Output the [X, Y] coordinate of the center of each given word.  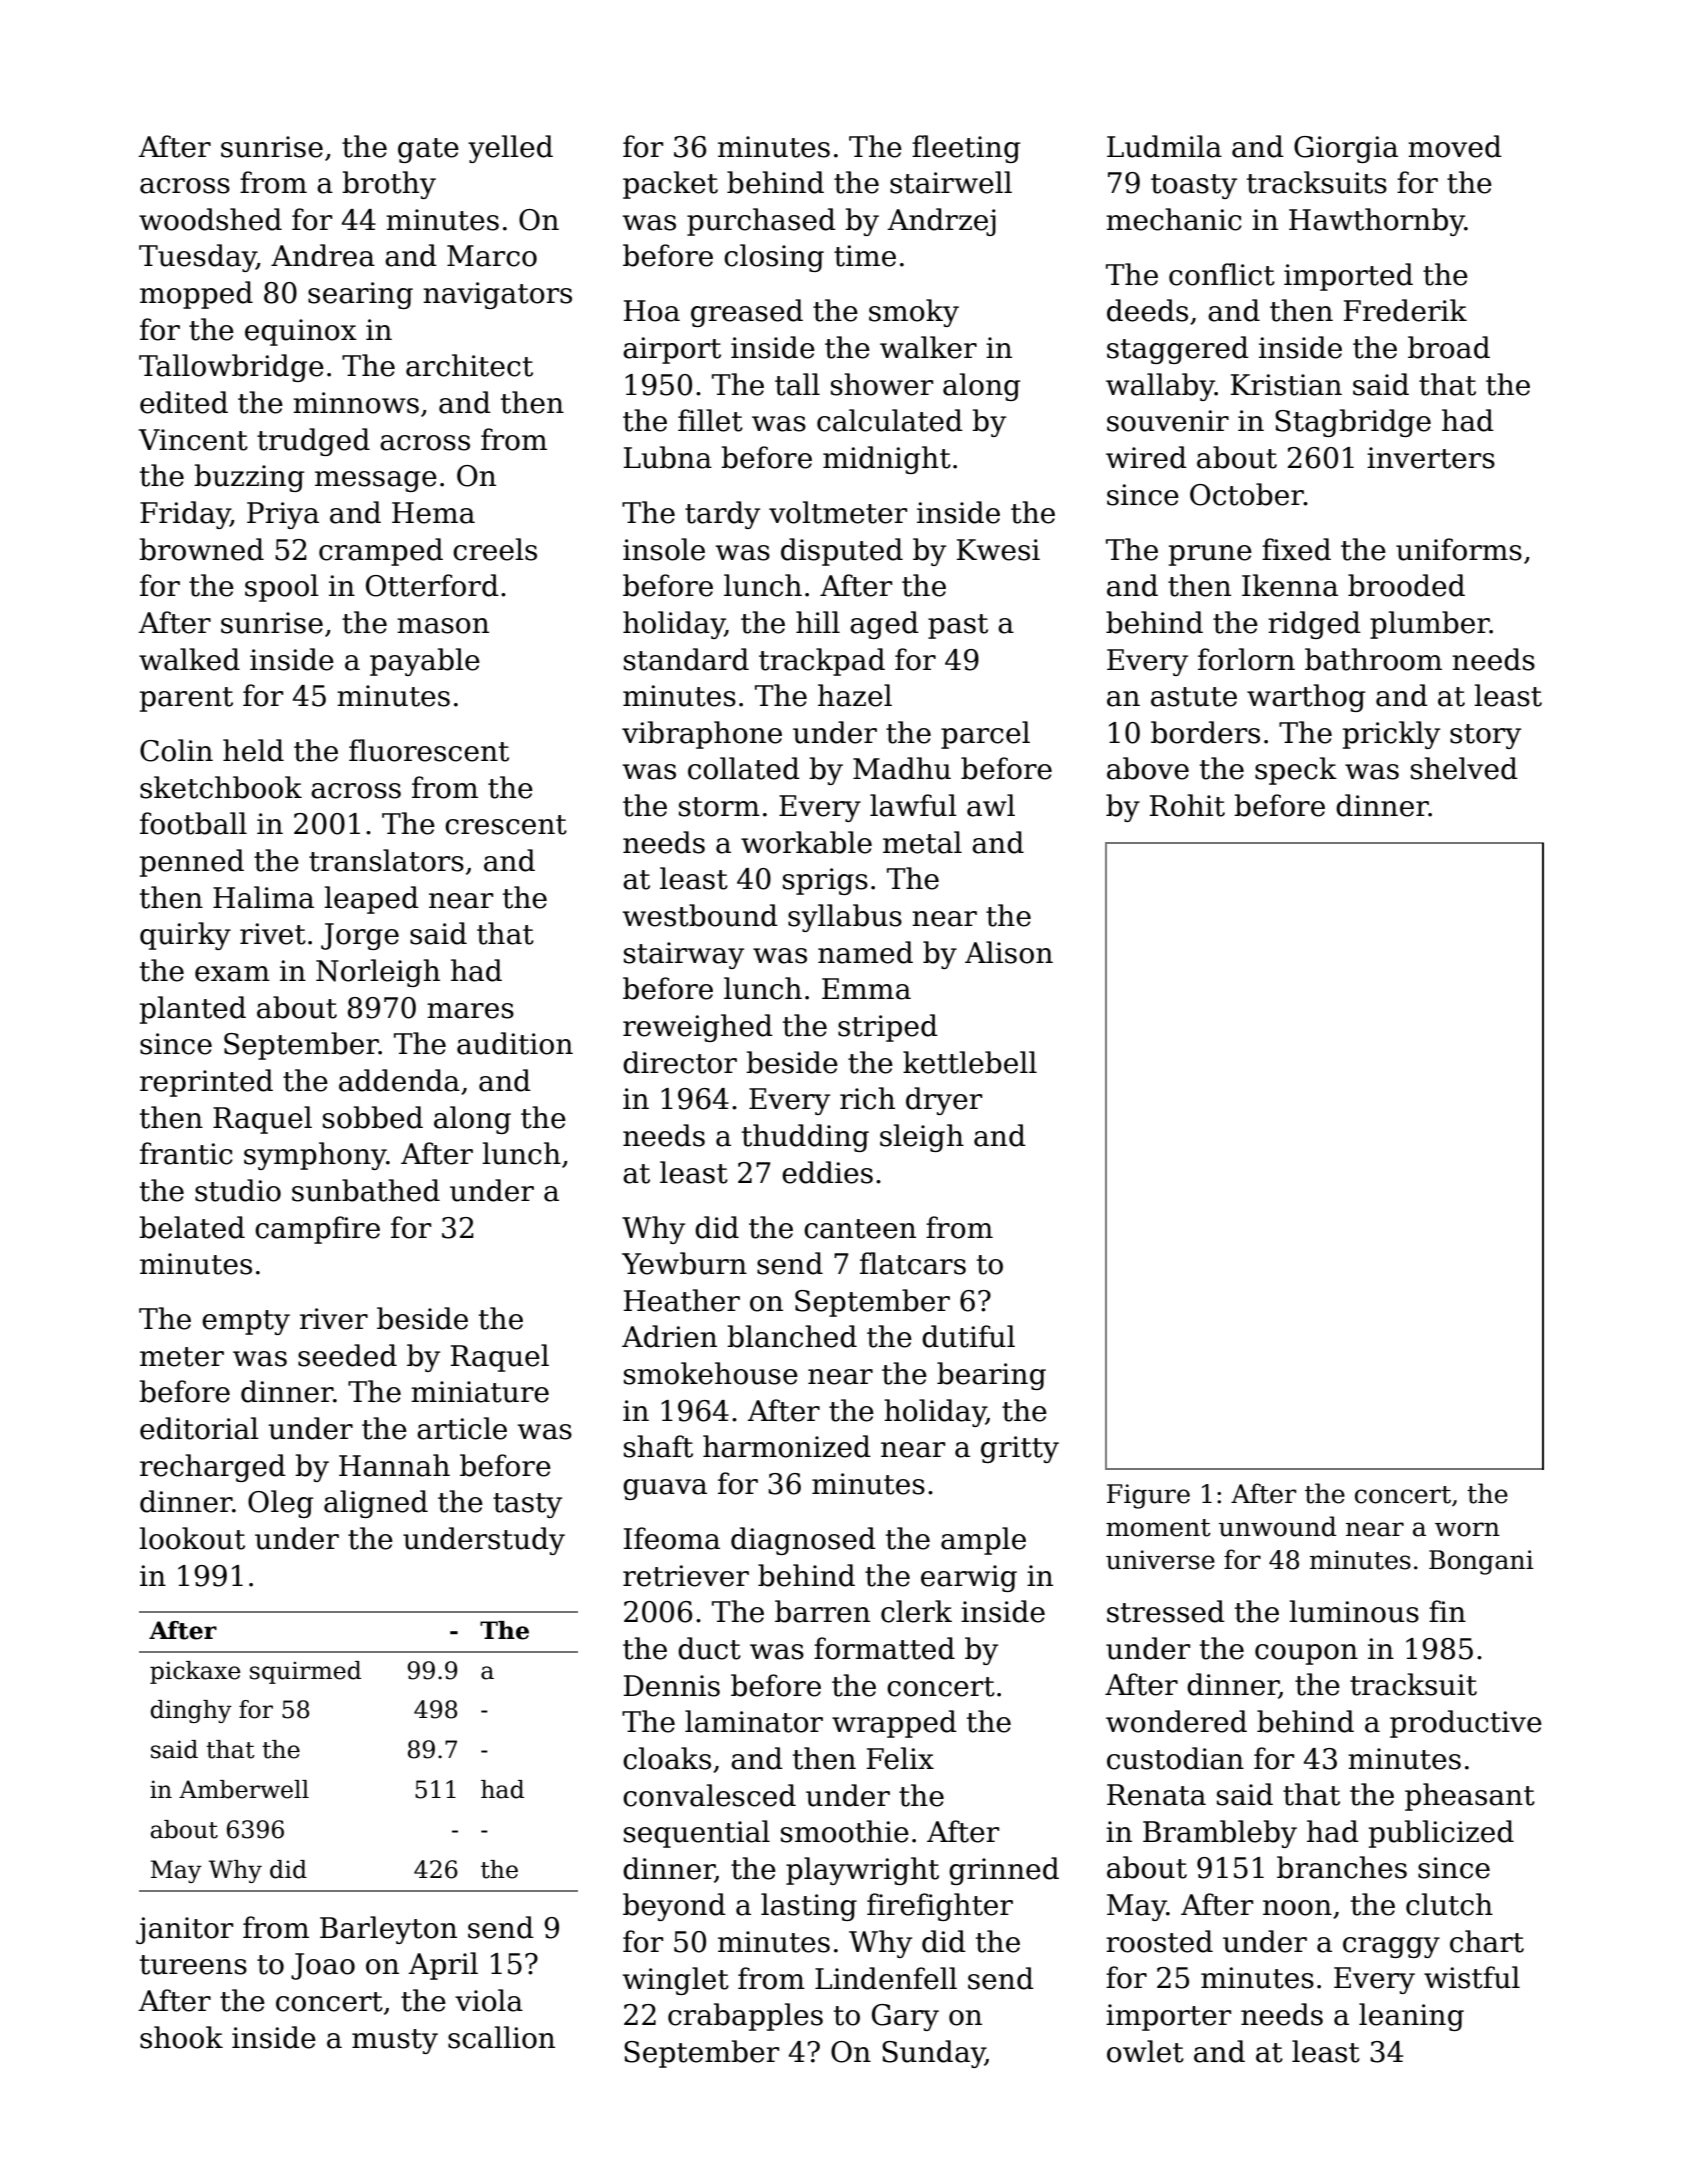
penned [192, 863]
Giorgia [1346, 149]
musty [395, 2041]
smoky [914, 313]
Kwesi [998, 550]
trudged [313, 442]
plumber [1430, 625]
